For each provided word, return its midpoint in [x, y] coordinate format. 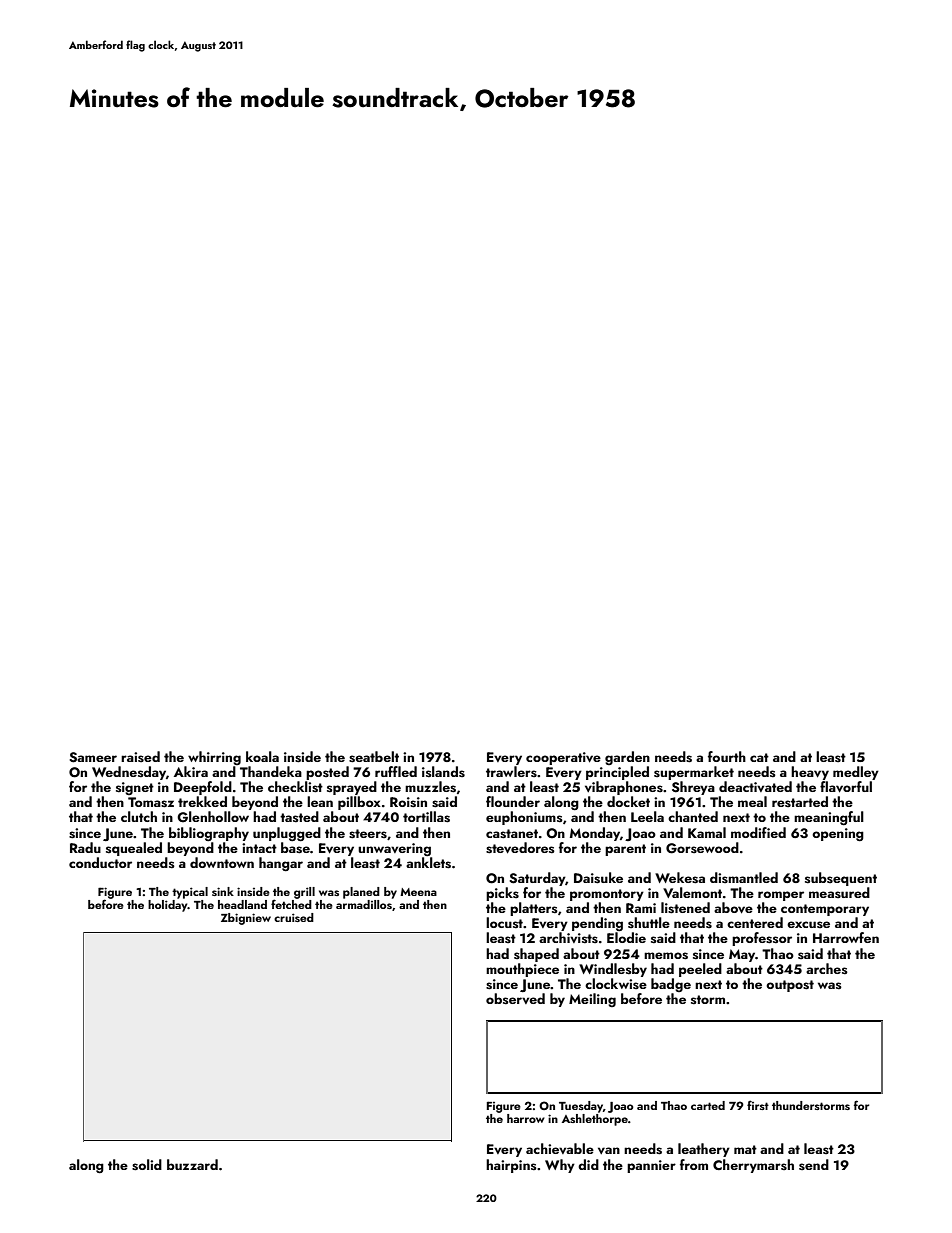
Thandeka [271, 771]
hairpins [511, 1166]
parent [625, 850]
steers [368, 834]
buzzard [192, 1164]
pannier [651, 1166]
